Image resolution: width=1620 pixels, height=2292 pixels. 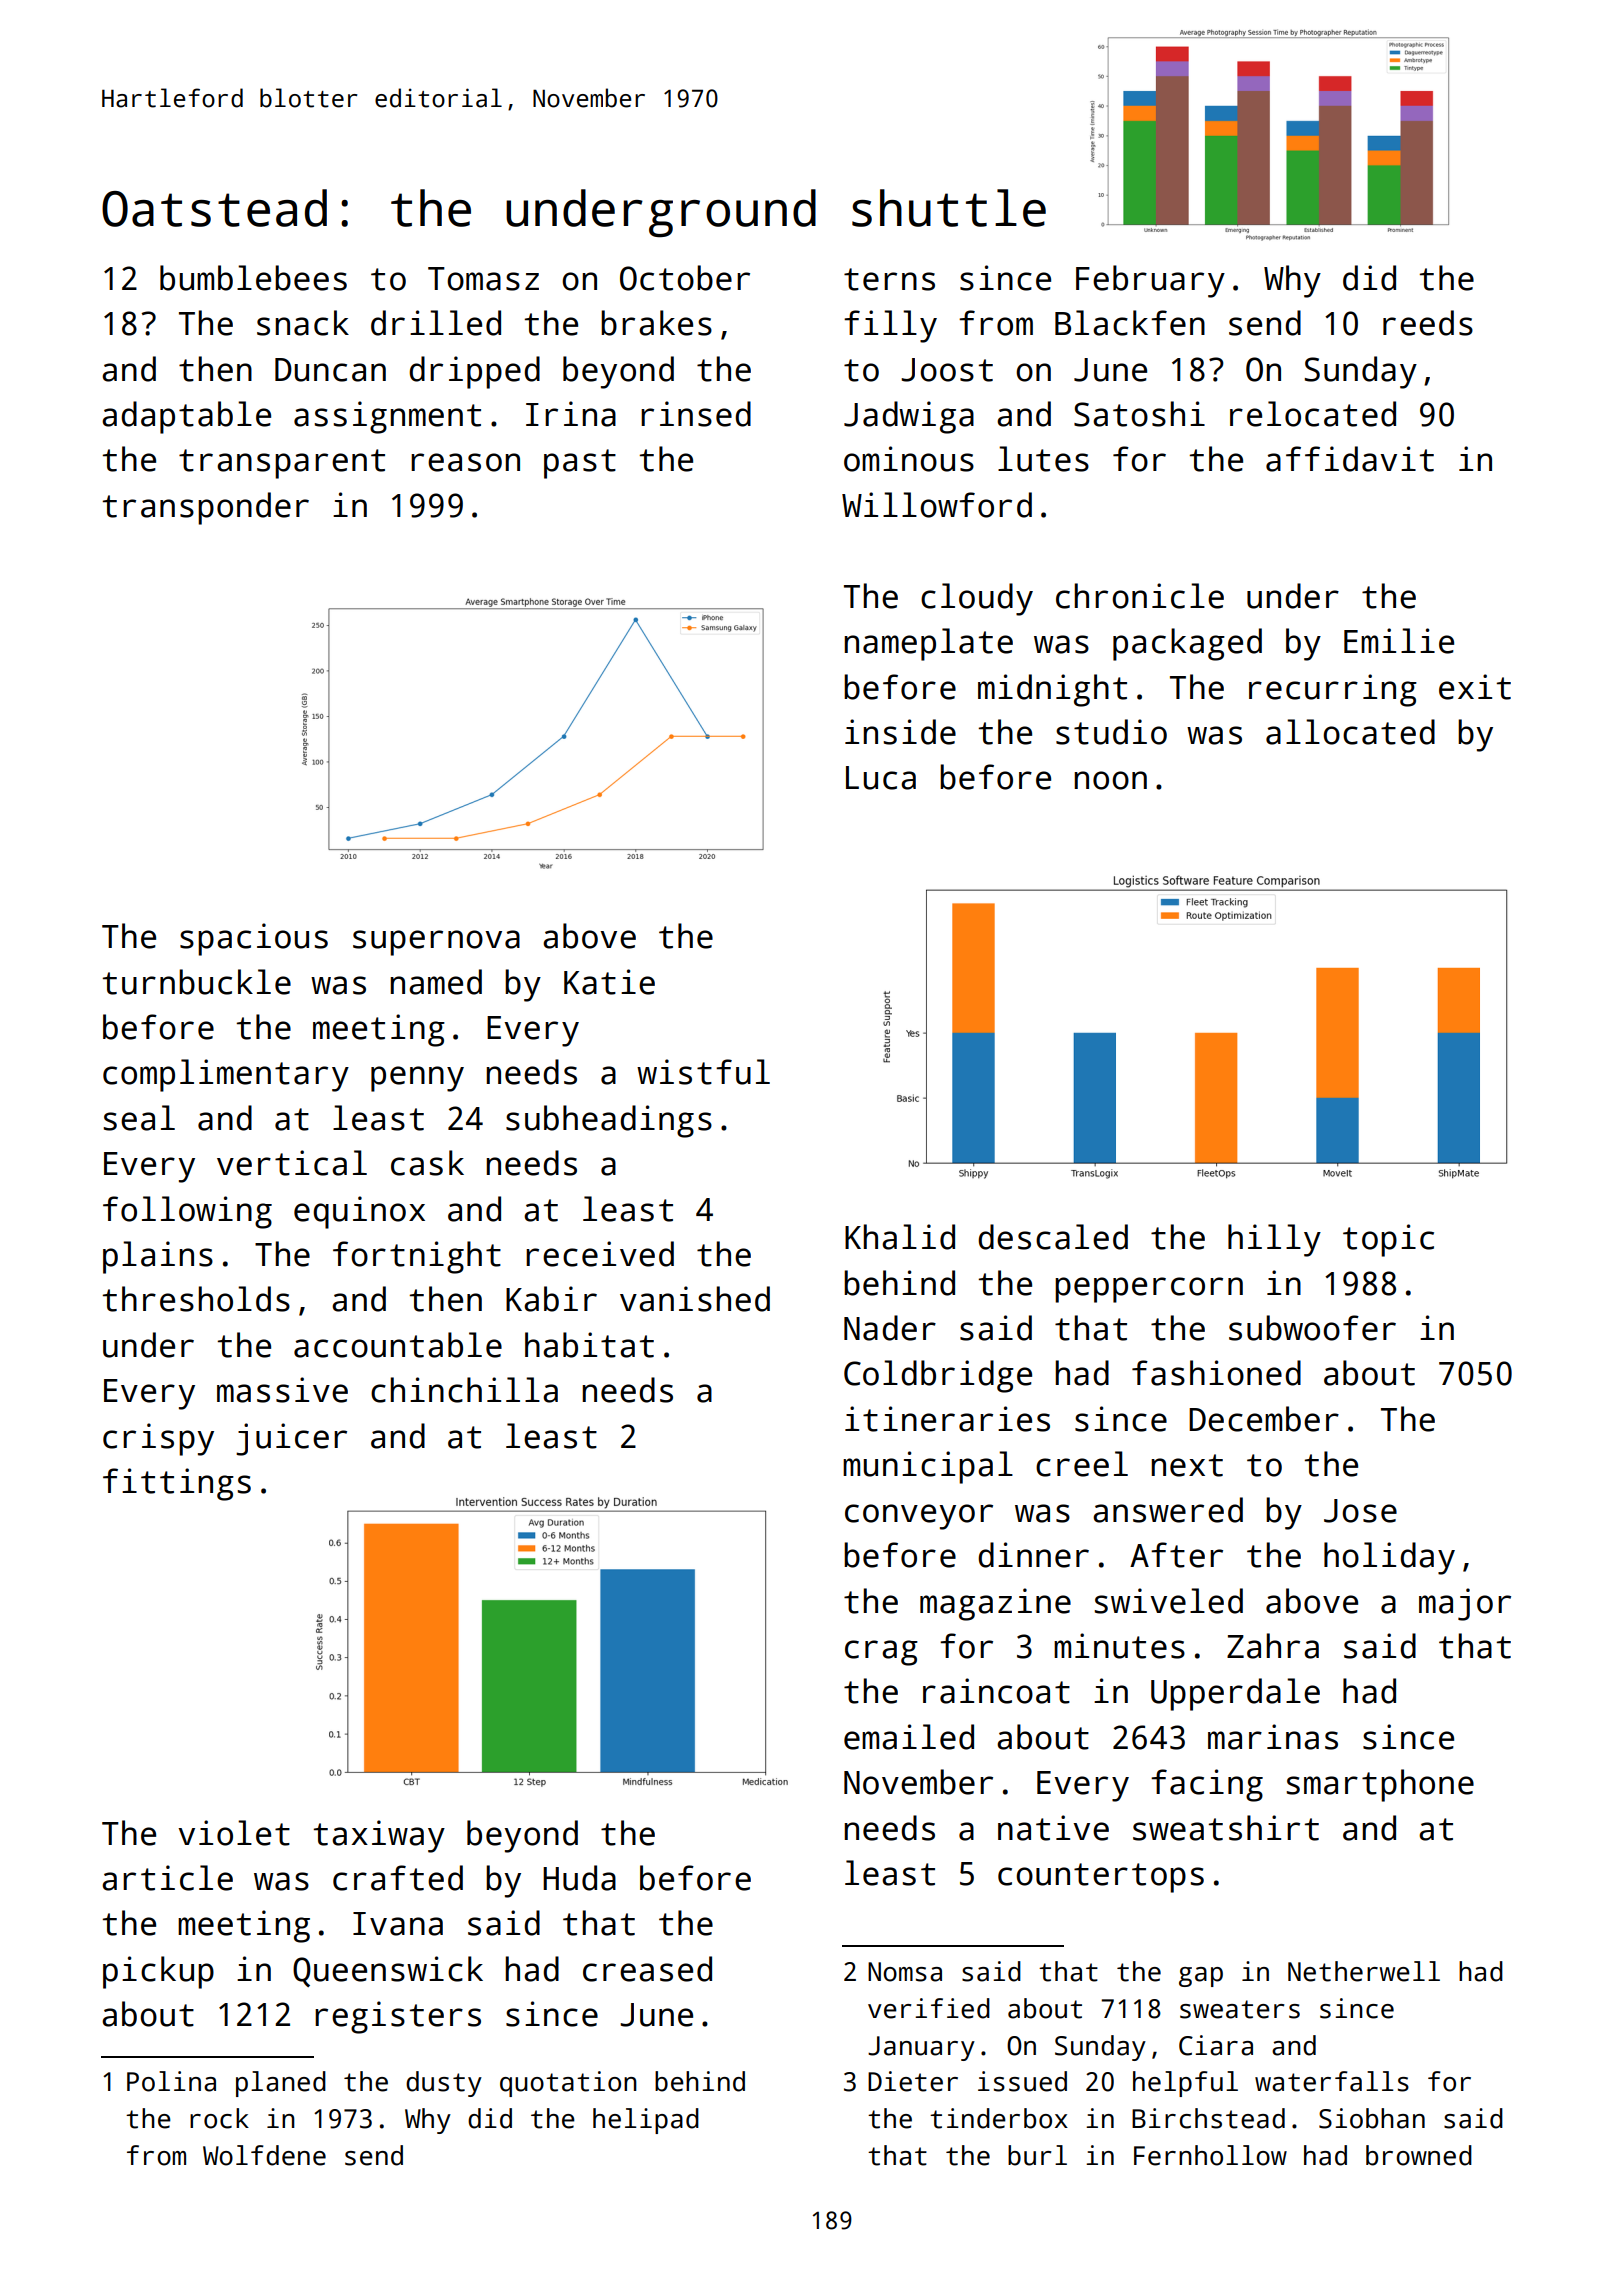 What do you see at coordinates (359, 1212) in the page?
I see `equinox` at bounding box center [359, 1212].
